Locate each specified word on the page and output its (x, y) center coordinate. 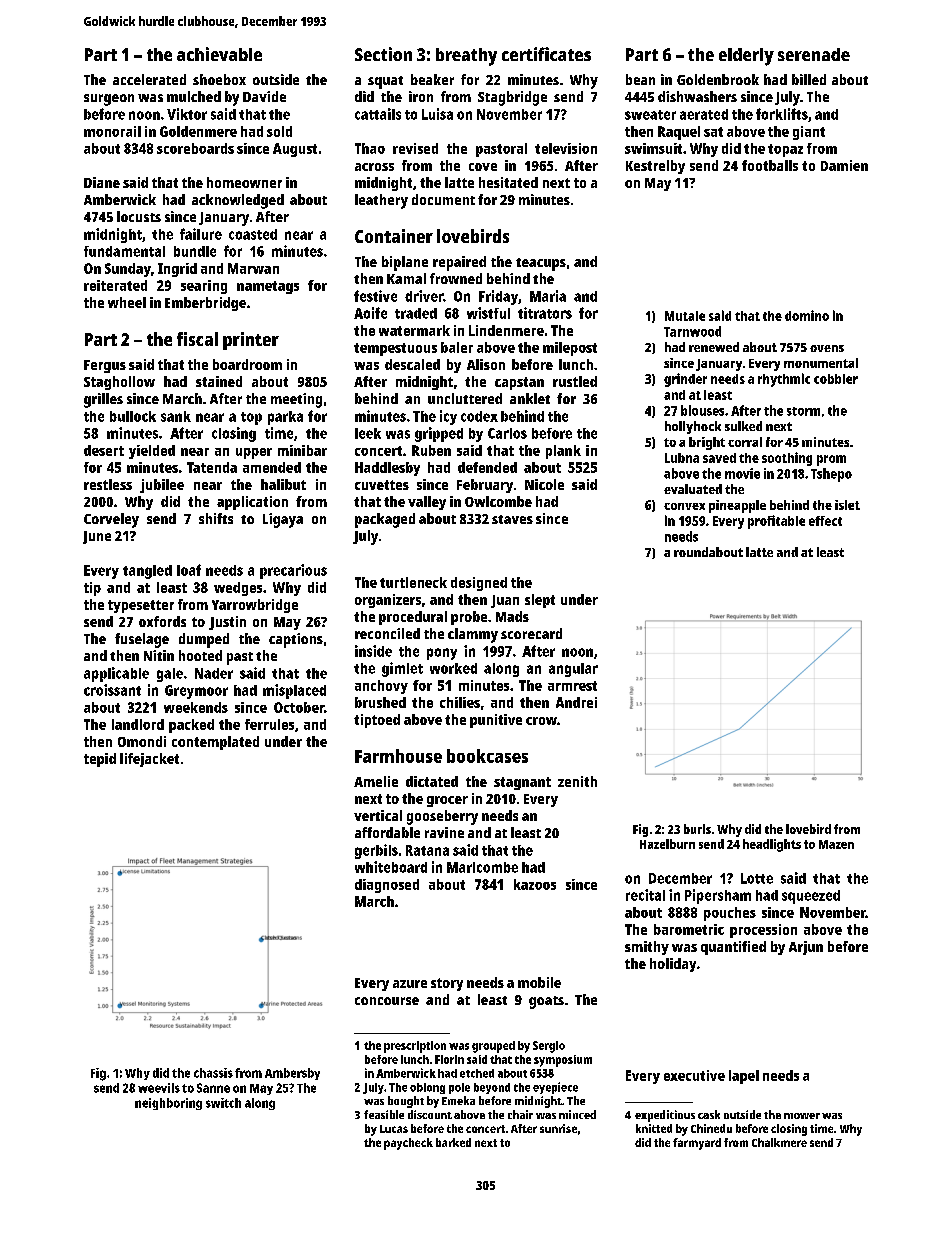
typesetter (141, 606)
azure (410, 984)
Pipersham (718, 896)
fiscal (197, 339)
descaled (412, 364)
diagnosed (387, 886)
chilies (460, 702)
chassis (213, 1073)
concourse (387, 1001)
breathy (466, 57)
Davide (264, 96)
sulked (743, 426)
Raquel (679, 133)
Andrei (576, 702)
